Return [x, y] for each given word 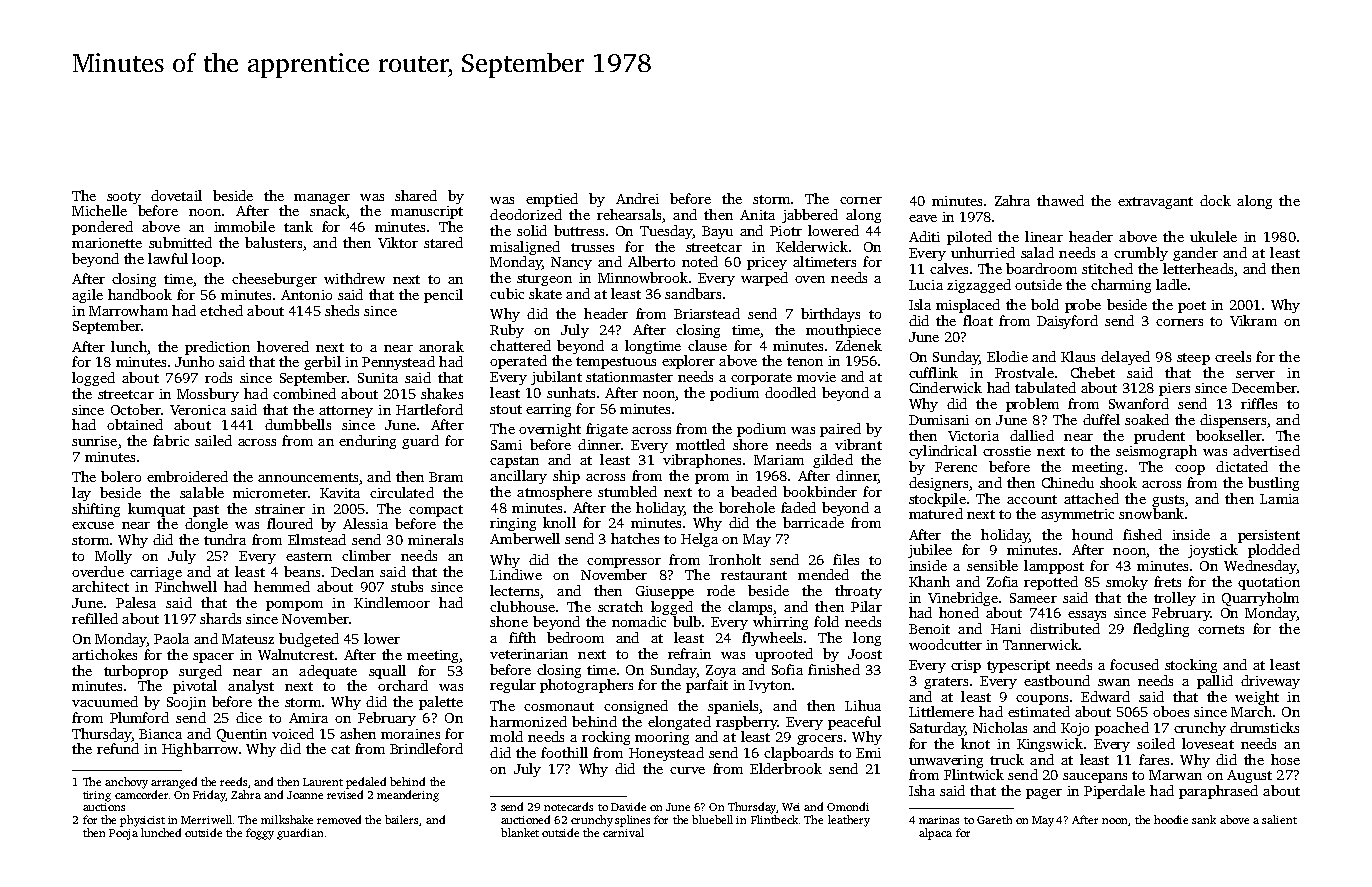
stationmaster [629, 377]
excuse [93, 525]
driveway [1270, 682]
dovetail [176, 195]
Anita [757, 215]
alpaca [935, 834]
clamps [750, 608]
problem [1032, 405]
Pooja [123, 834]
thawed [1060, 200]
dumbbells [298, 424]
